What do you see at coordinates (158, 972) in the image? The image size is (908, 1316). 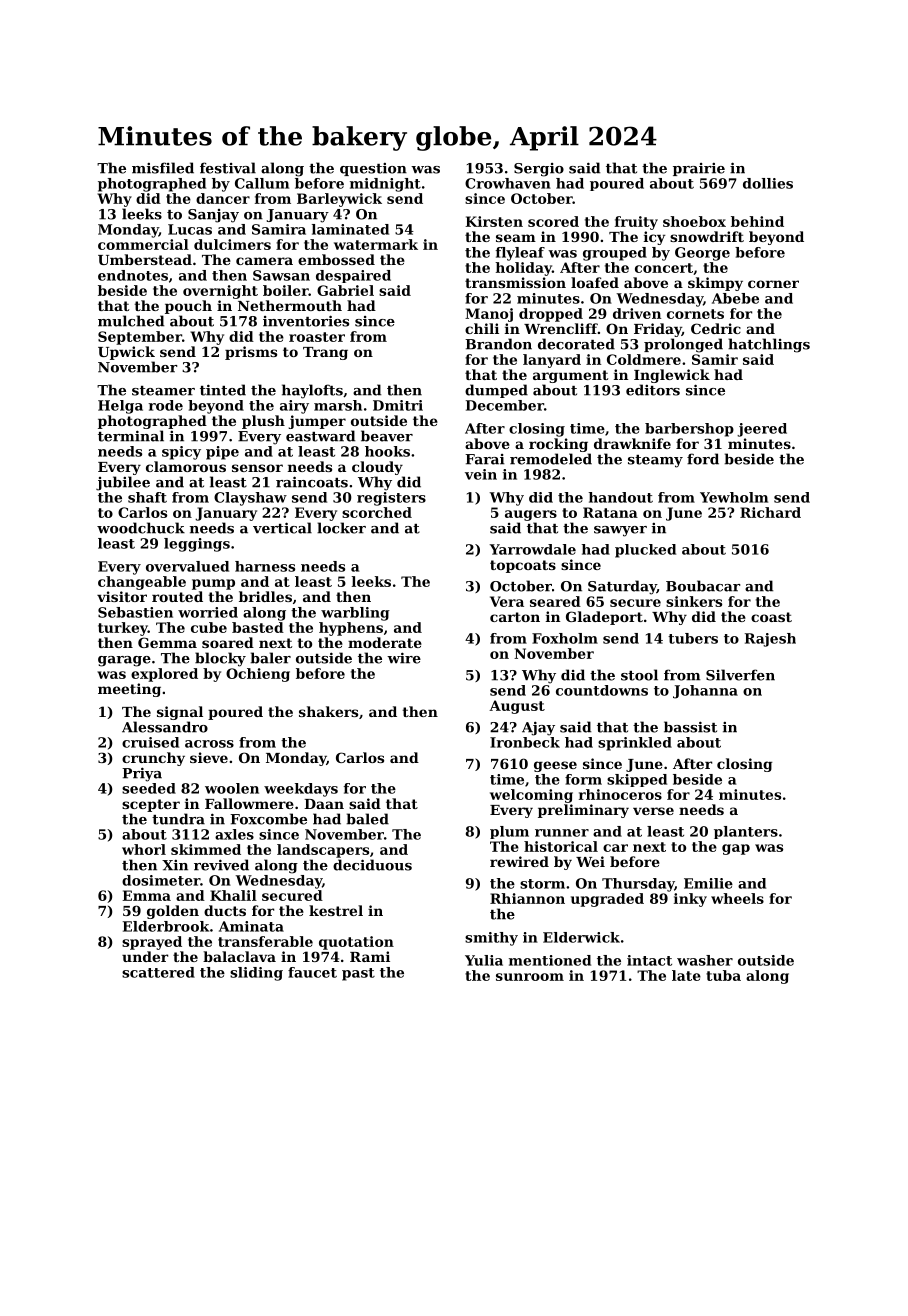 I see `scattered` at bounding box center [158, 972].
